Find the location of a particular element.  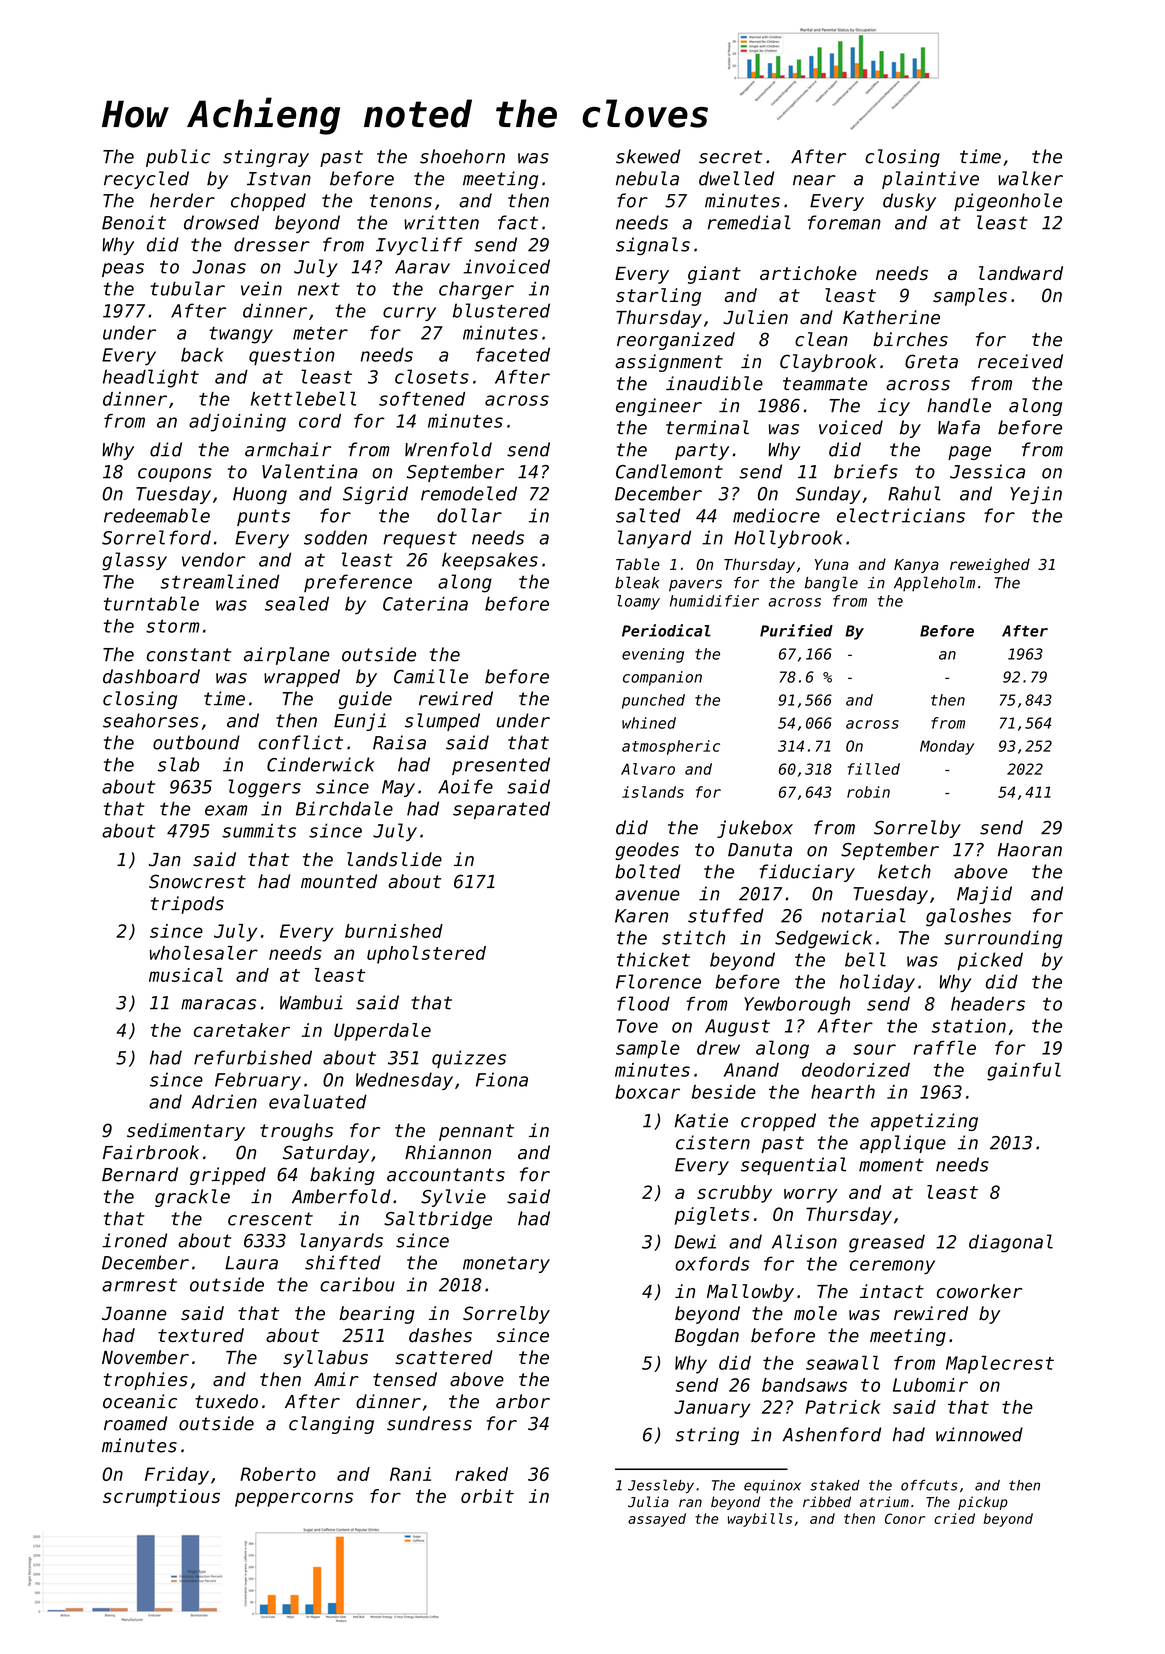

adjoining is located at coordinates (237, 423).
